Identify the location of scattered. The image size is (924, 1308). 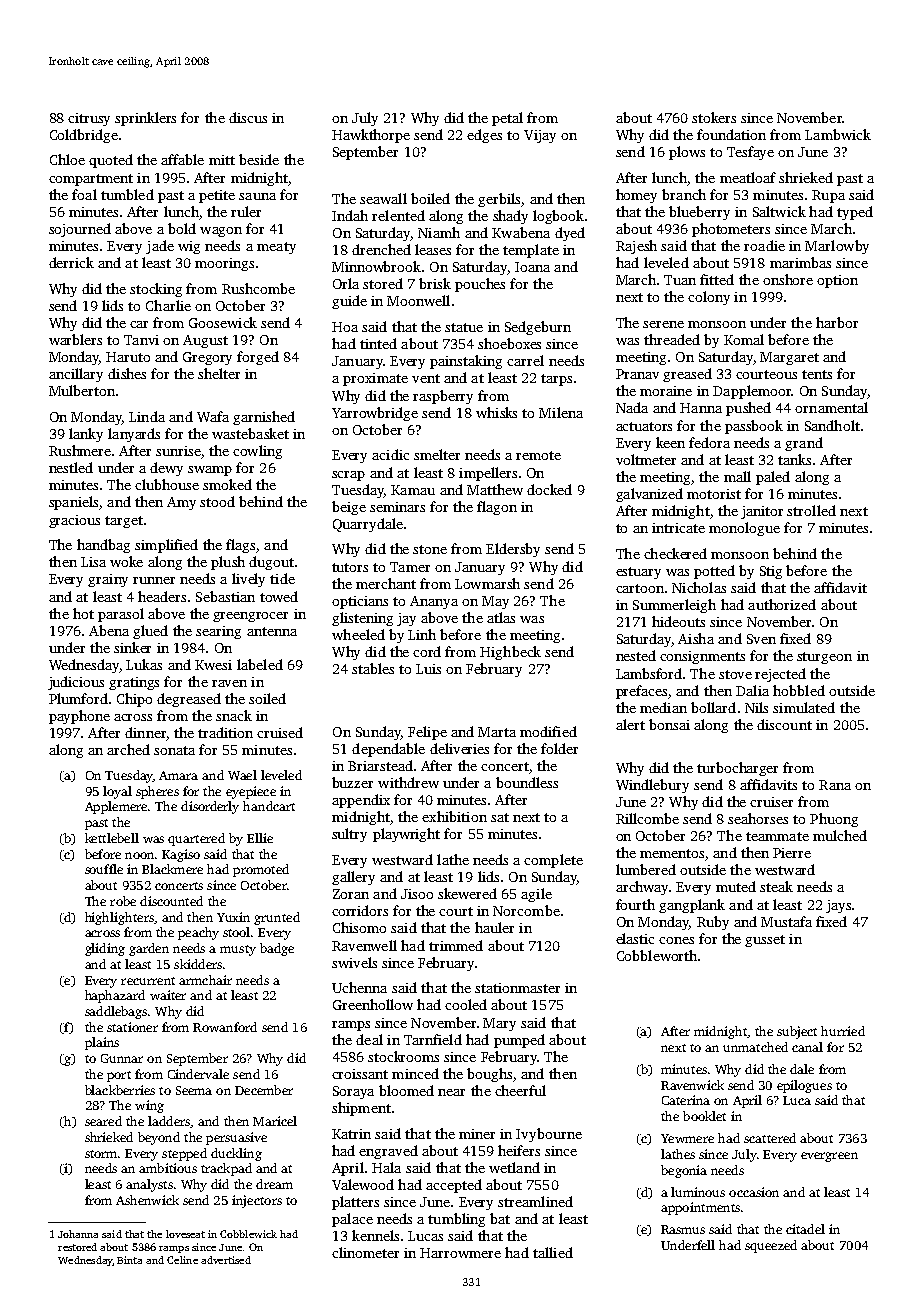
(770, 1138).
